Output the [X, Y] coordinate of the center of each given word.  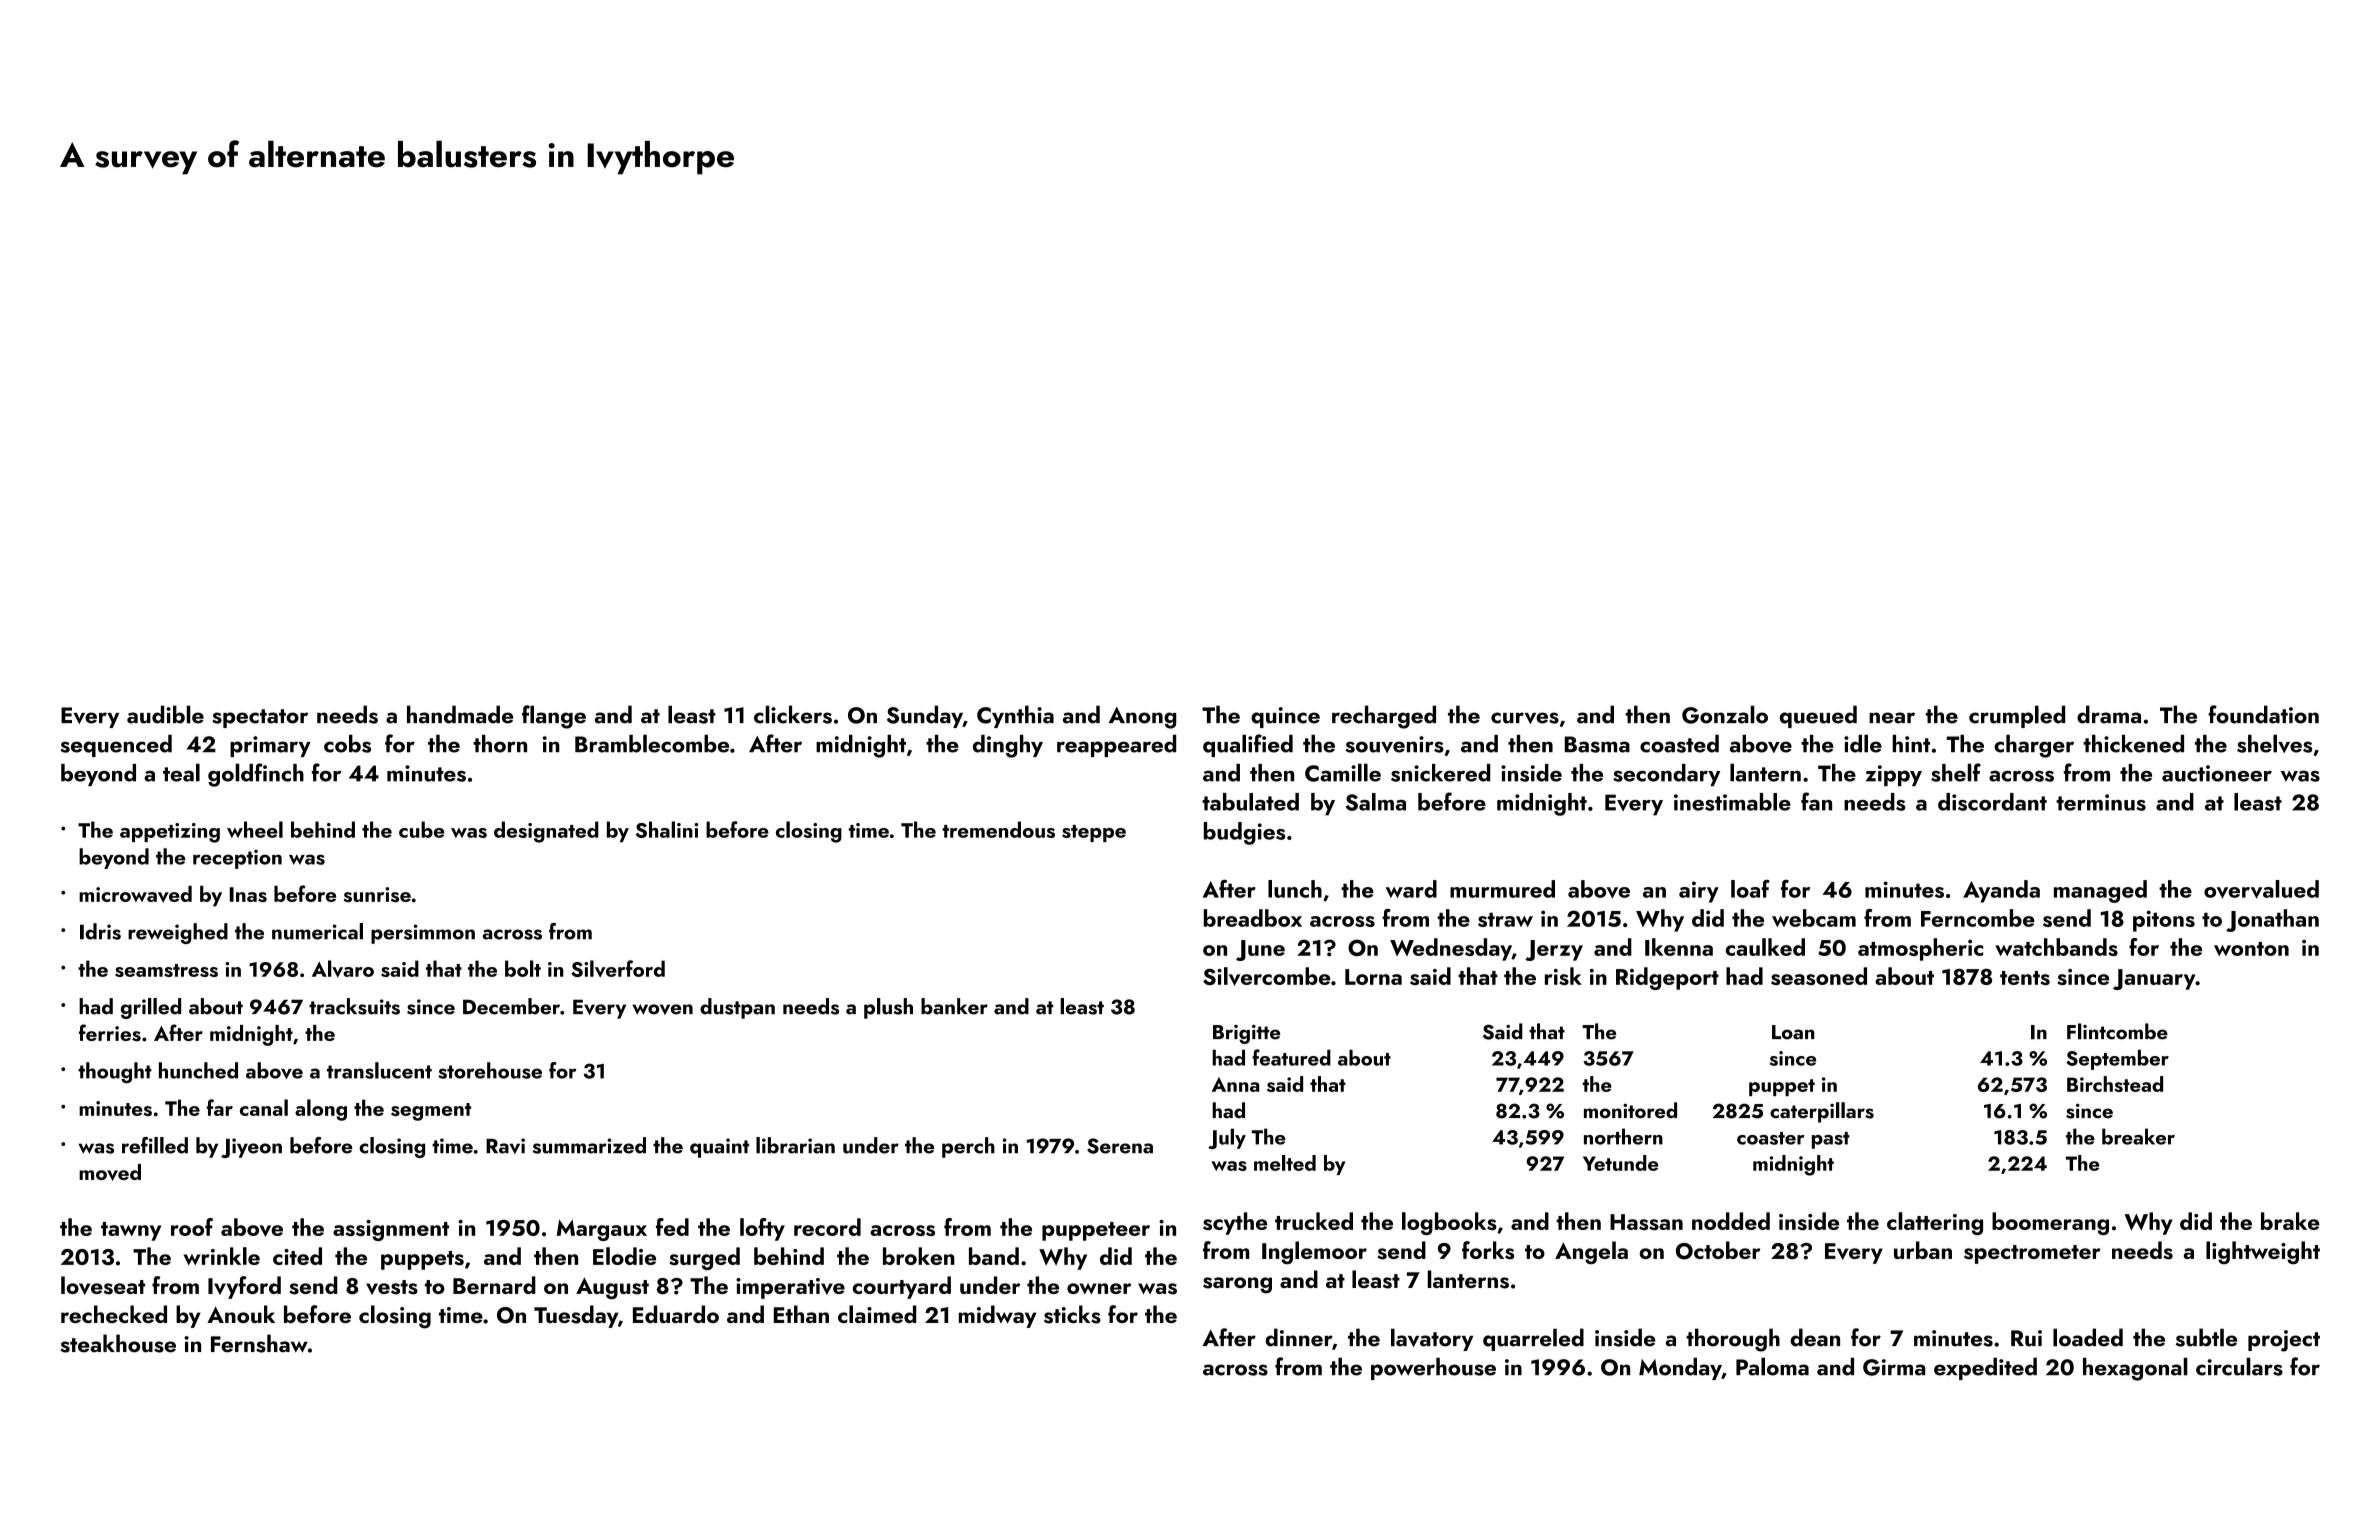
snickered [1440, 773]
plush [888, 1008]
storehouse [490, 1070]
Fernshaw [259, 1343]
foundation [2263, 714]
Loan [1793, 1032]
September [2117, 1059]
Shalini [667, 829]
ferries [110, 1033]
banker [954, 1006]
